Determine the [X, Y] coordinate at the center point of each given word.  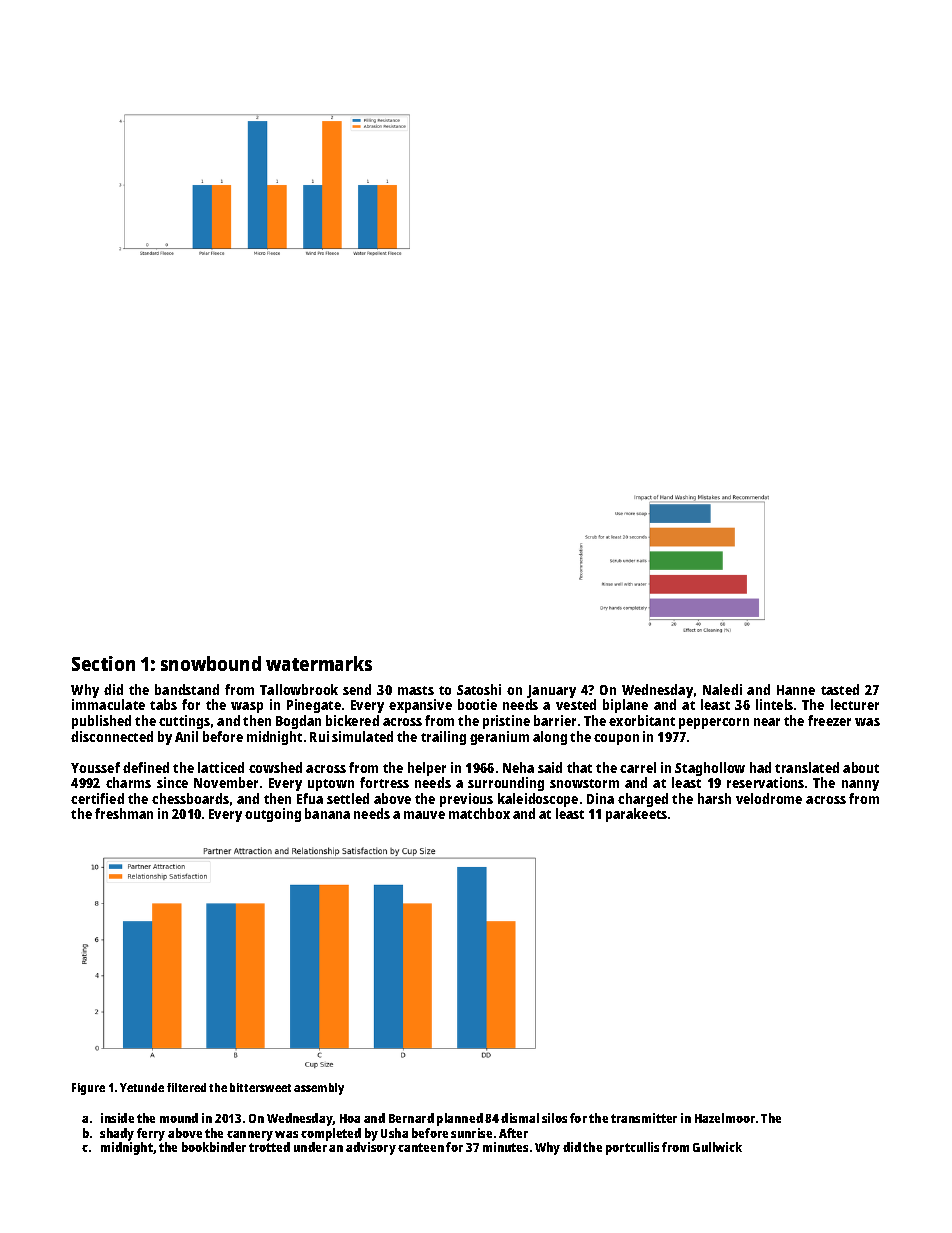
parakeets [636, 815]
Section [103, 663]
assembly [319, 1089]
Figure [88, 1089]
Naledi [722, 689]
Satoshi [479, 689]
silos [554, 1118]
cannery [250, 1136]
